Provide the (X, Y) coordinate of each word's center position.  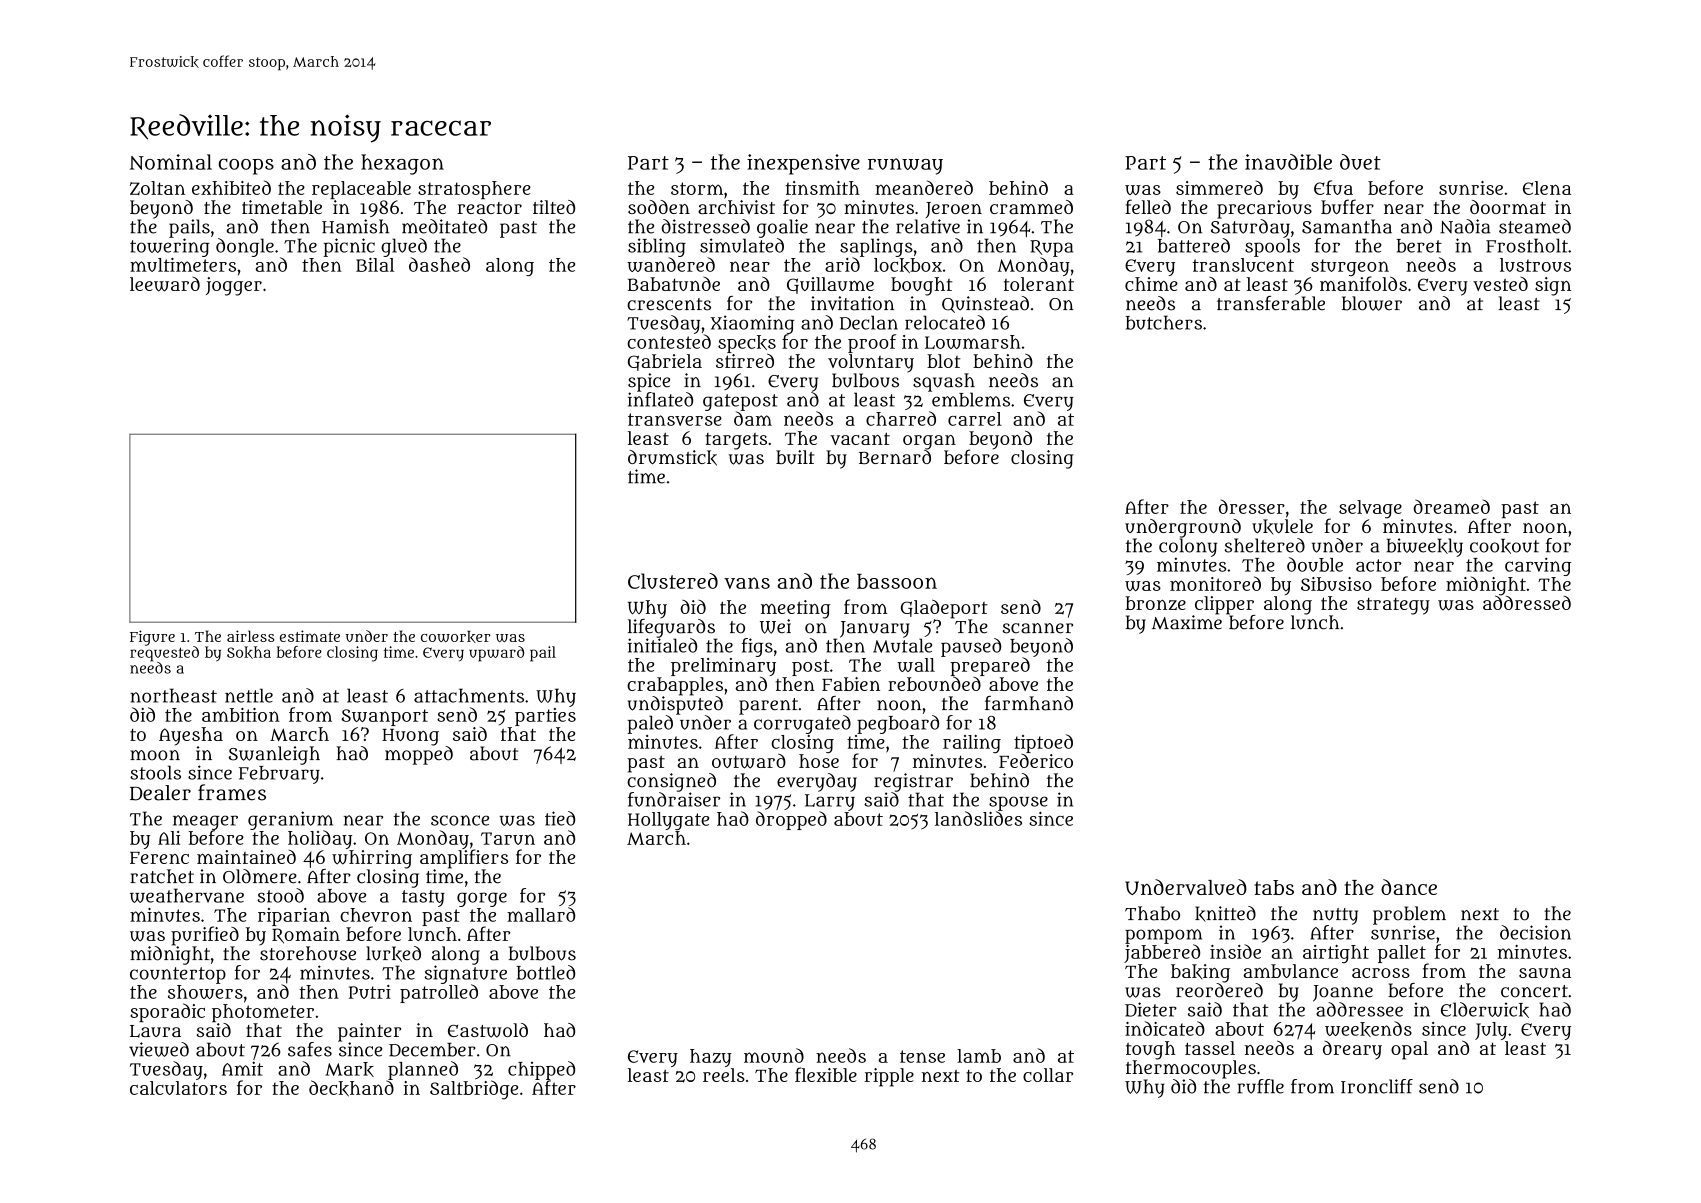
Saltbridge (474, 1090)
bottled (545, 972)
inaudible (1288, 162)
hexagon (402, 164)
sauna (1545, 973)
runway (905, 166)
